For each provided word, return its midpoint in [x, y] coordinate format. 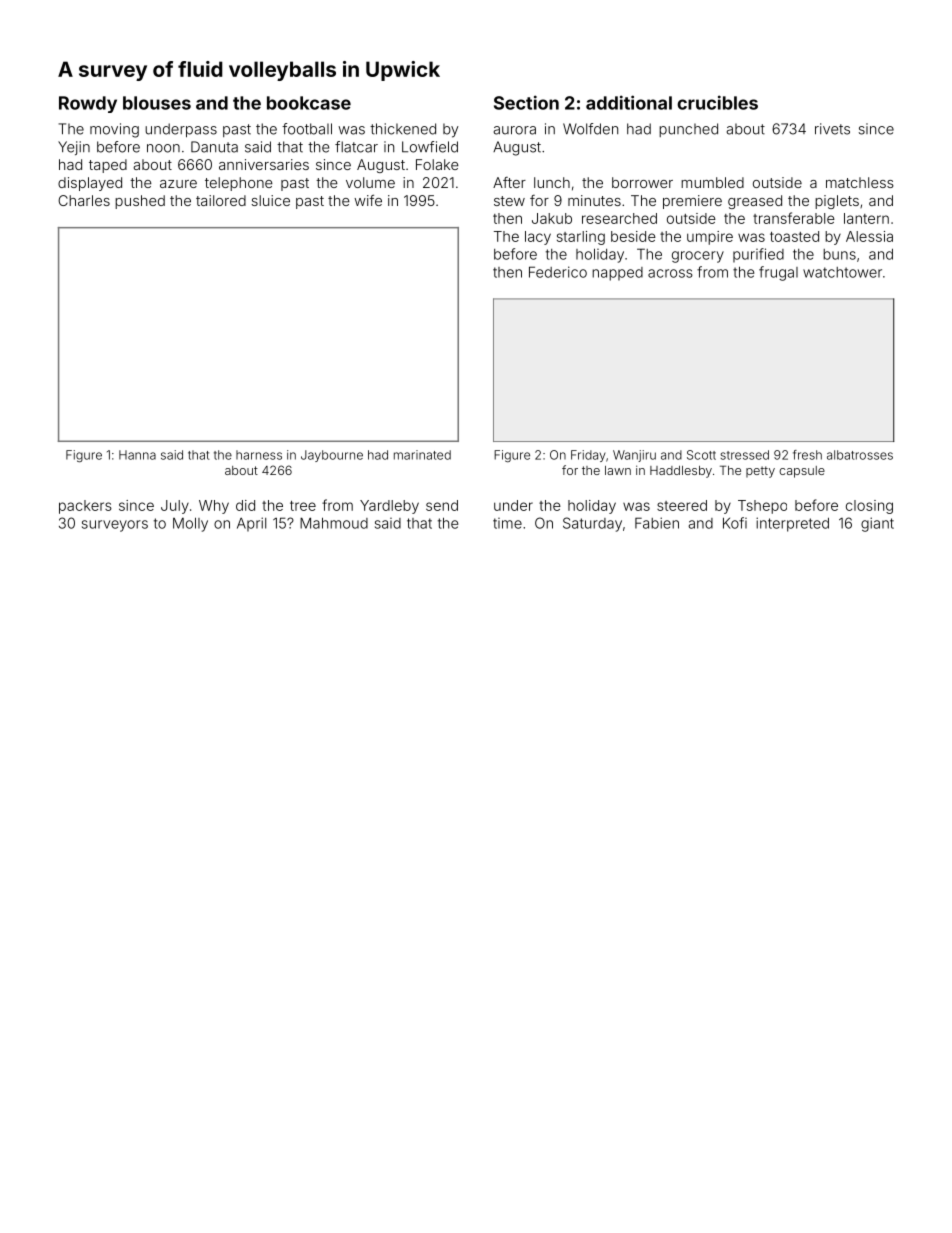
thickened [403, 129]
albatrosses [860, 455]
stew [509, 201]
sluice [270, 200]
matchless [860, 182]
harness [259, 455]
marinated [422, 455]
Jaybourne [332, 456]
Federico [558, 272]
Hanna [137, 455]
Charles [84, 200]
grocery [698, 257]
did [245, 505]
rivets [832, 129]
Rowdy [88, 104]
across [670, 273]
